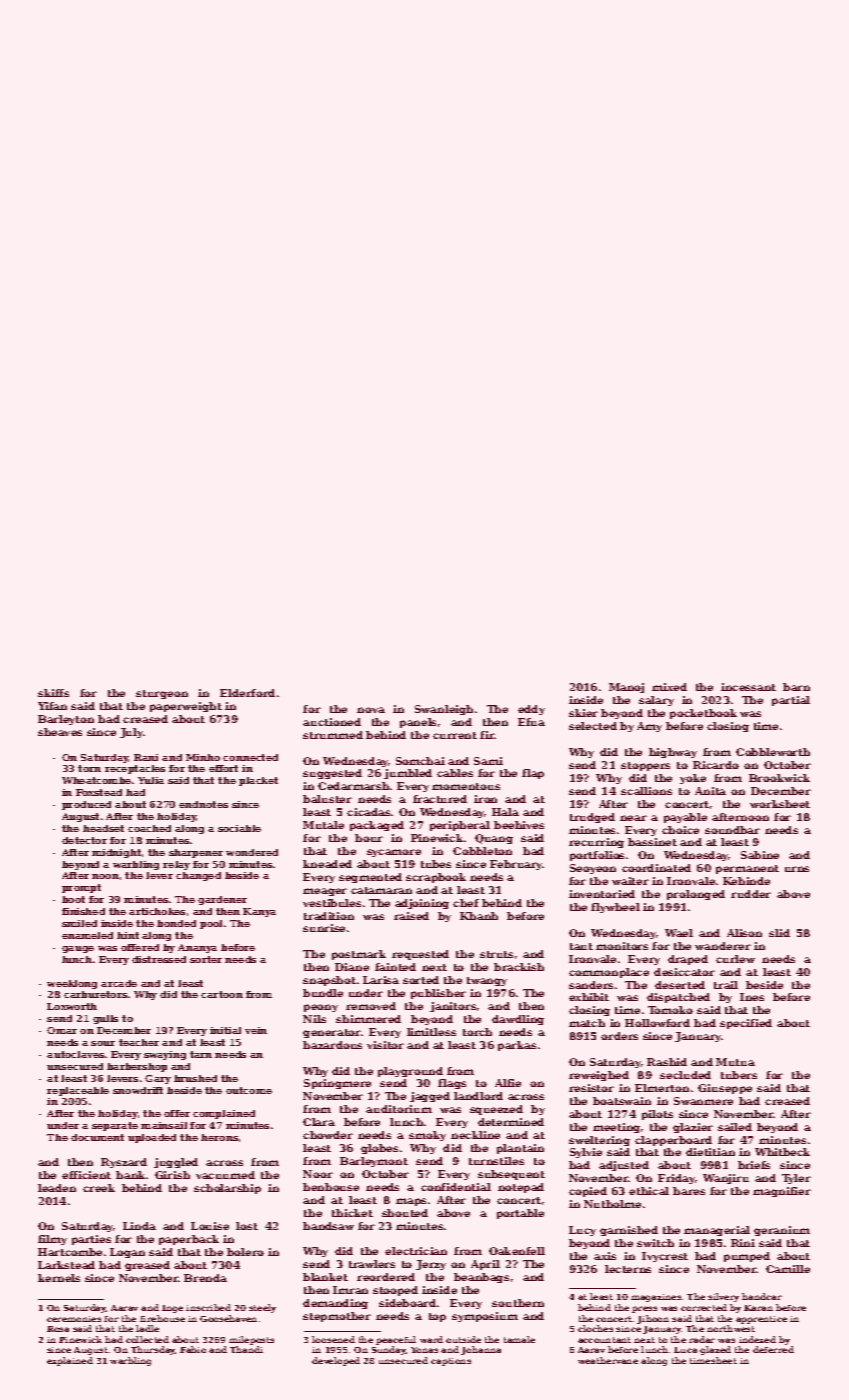 This image has width=849, height=1400. I want to click on trawlers, so click(372, 1264).
